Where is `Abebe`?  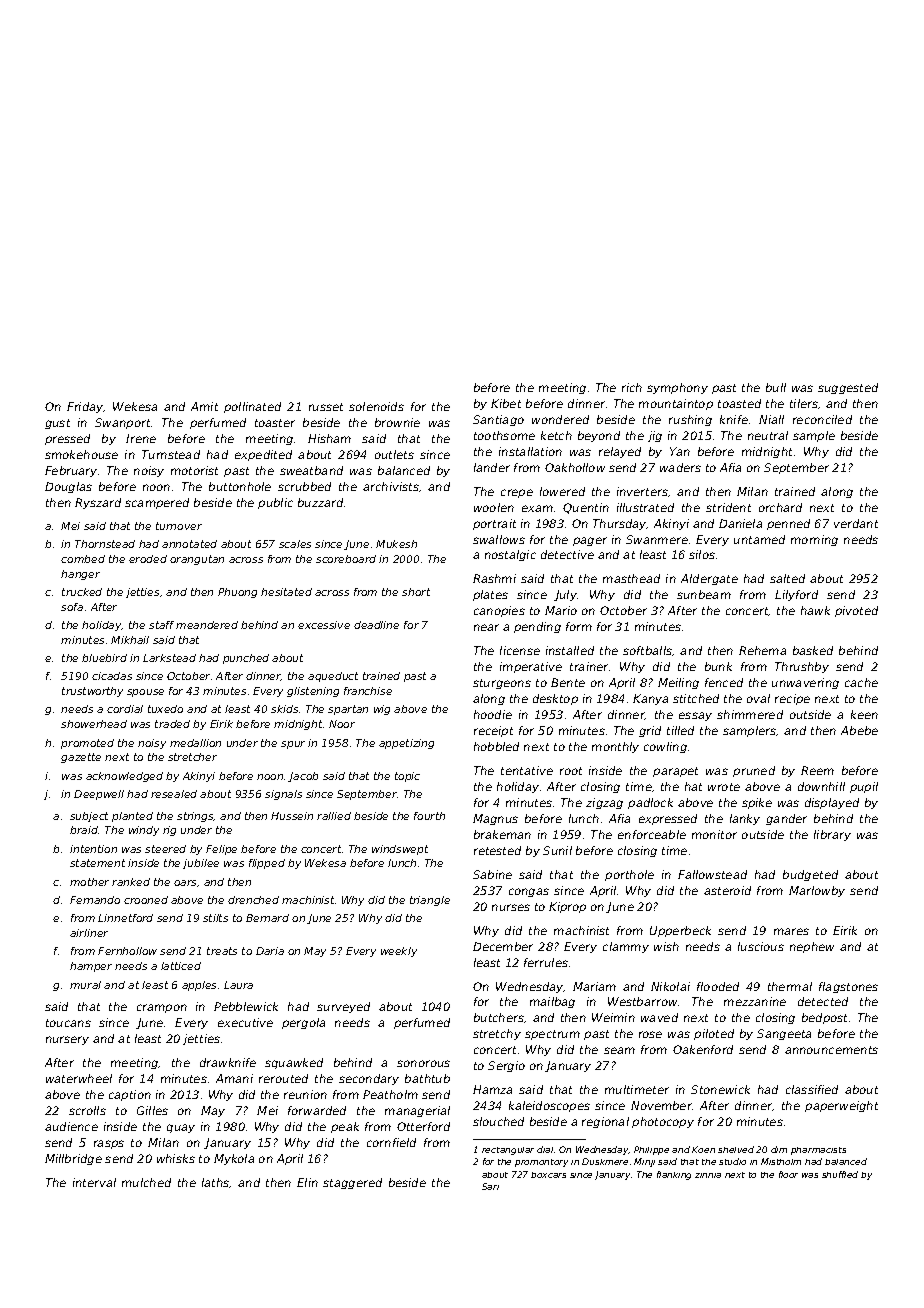 Abebe is located at coordinates (859, 730).
